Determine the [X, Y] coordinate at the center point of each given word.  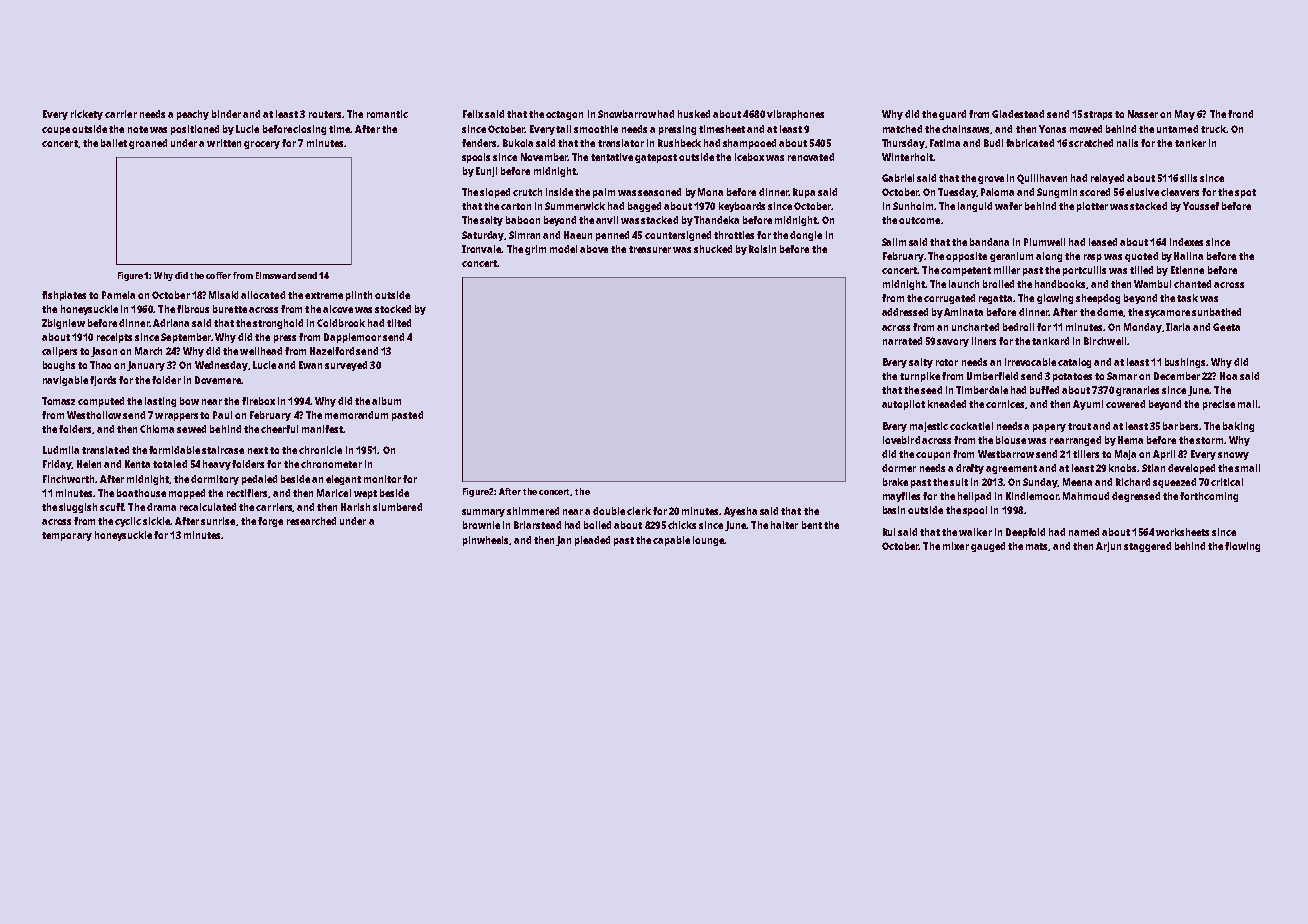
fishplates [64, 296]
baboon [523, 220]
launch [964, 284]
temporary [67, 536]
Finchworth [68, 479]
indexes [1186, 242]
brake [895, 482]
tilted [399, 323]
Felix [473, 114]
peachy [193, 115]
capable [671, 541]
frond [1240, 114]
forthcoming [1209, 497]
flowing [1242, 547]
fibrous [193, 309]
